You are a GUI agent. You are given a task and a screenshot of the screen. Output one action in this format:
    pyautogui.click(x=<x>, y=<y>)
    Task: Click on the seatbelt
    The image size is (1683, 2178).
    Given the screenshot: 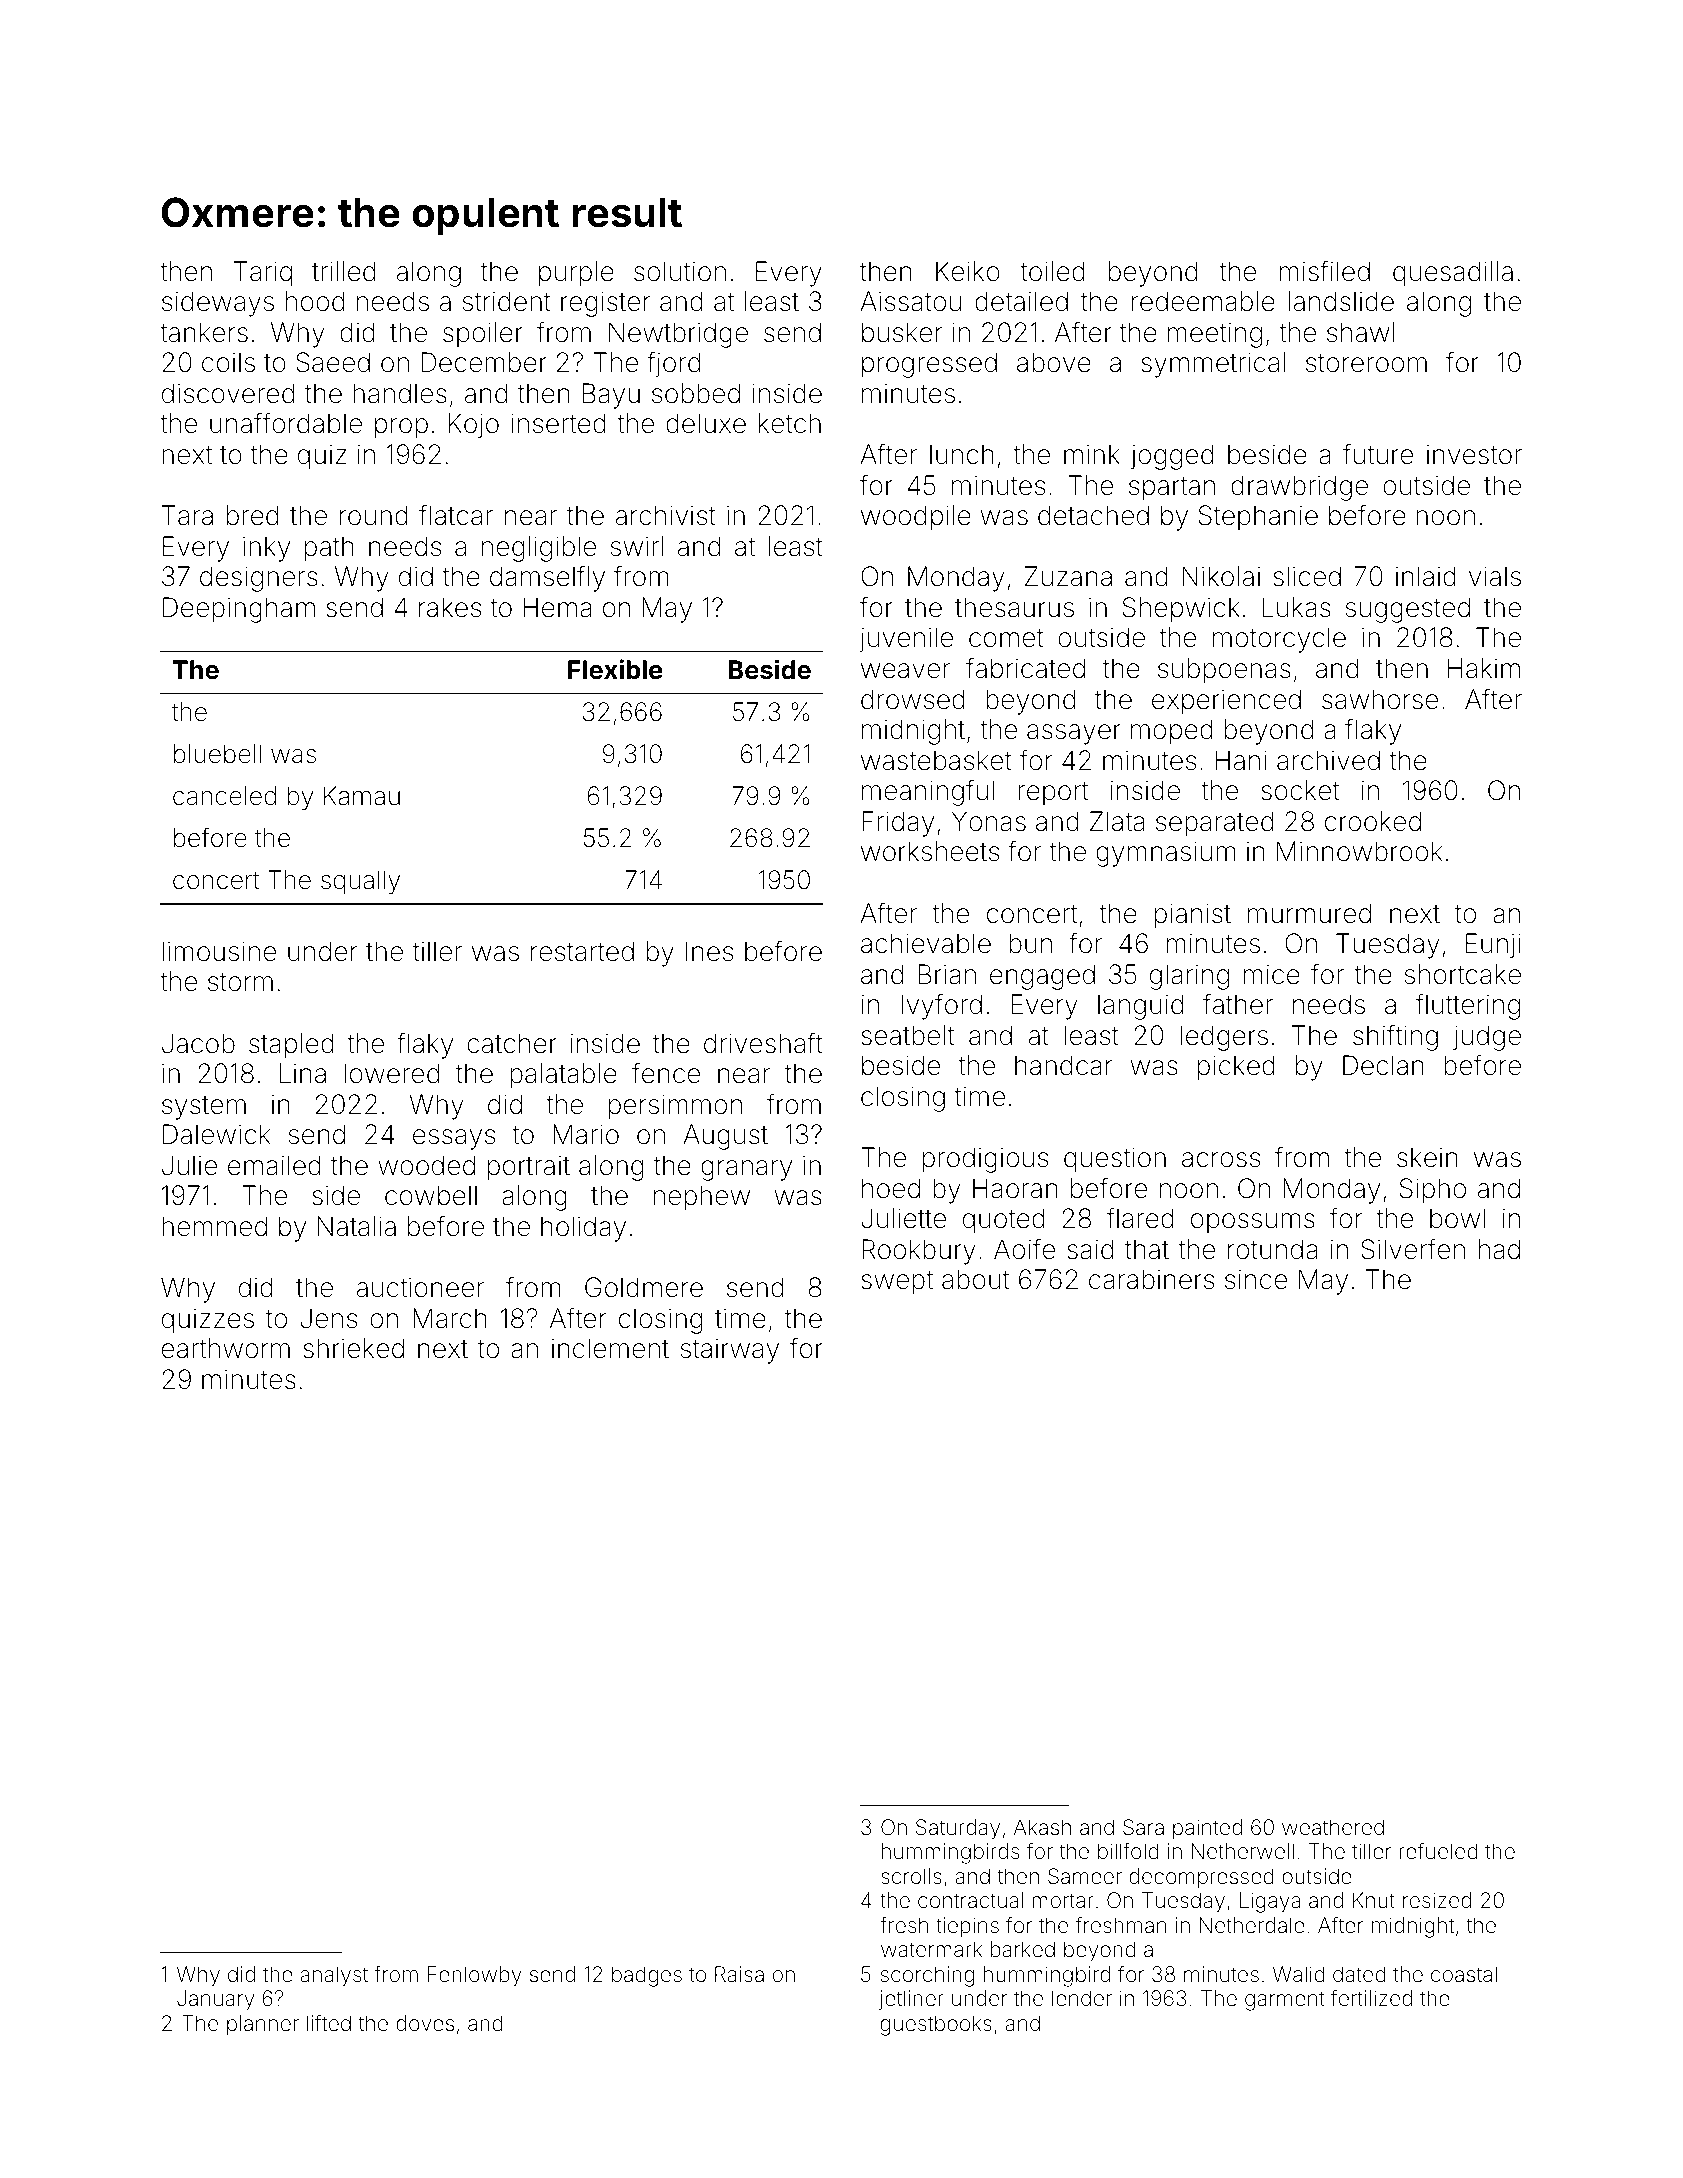 What is the action you would take?
    pyautogui.click(x=907, y=1035)
